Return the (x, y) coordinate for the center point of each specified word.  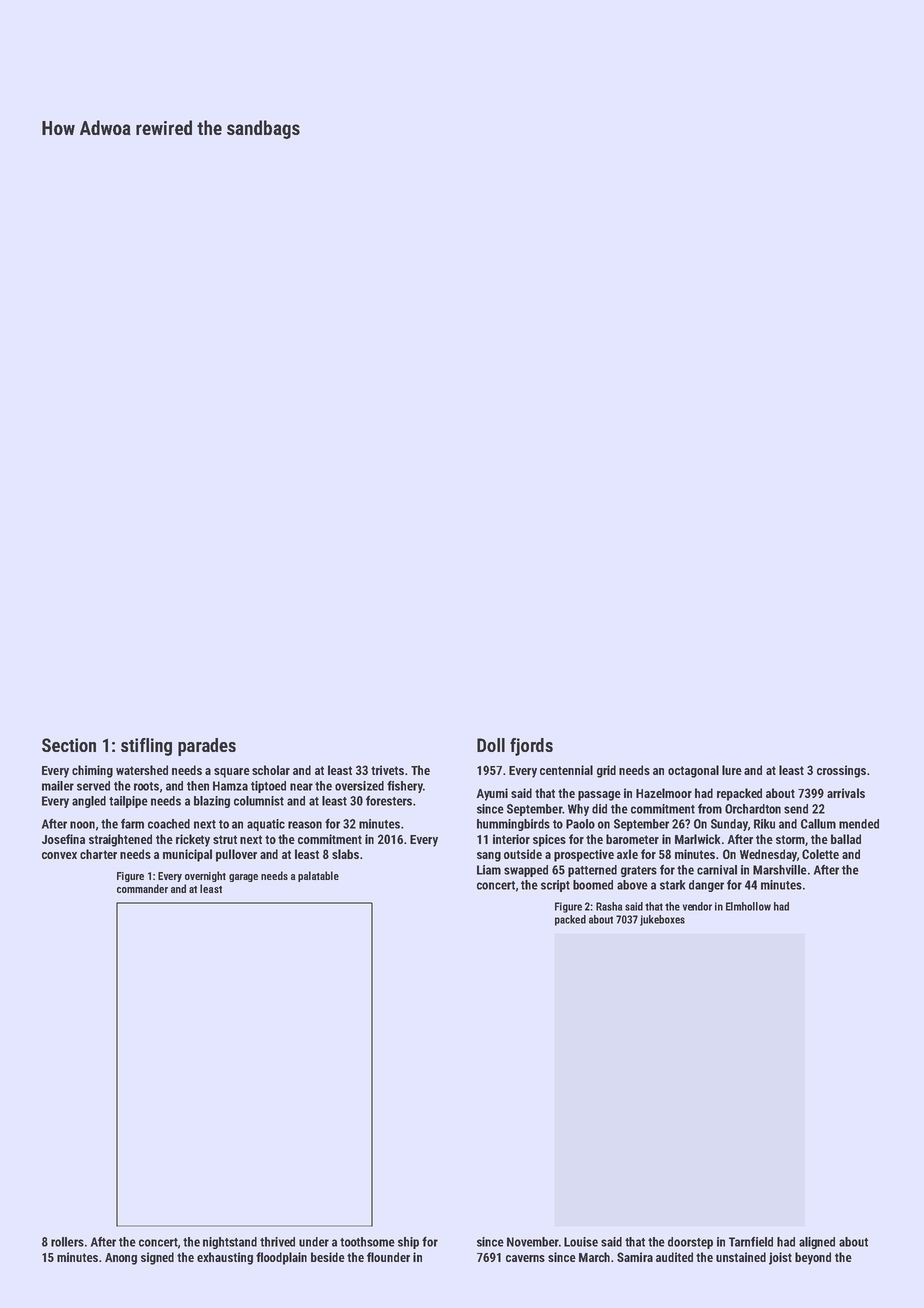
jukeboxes (662, 920)
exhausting (225, 1258)
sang (489, 857)
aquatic (266, 825)
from (710, 808)
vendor (697, 906)
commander (142, 888)
